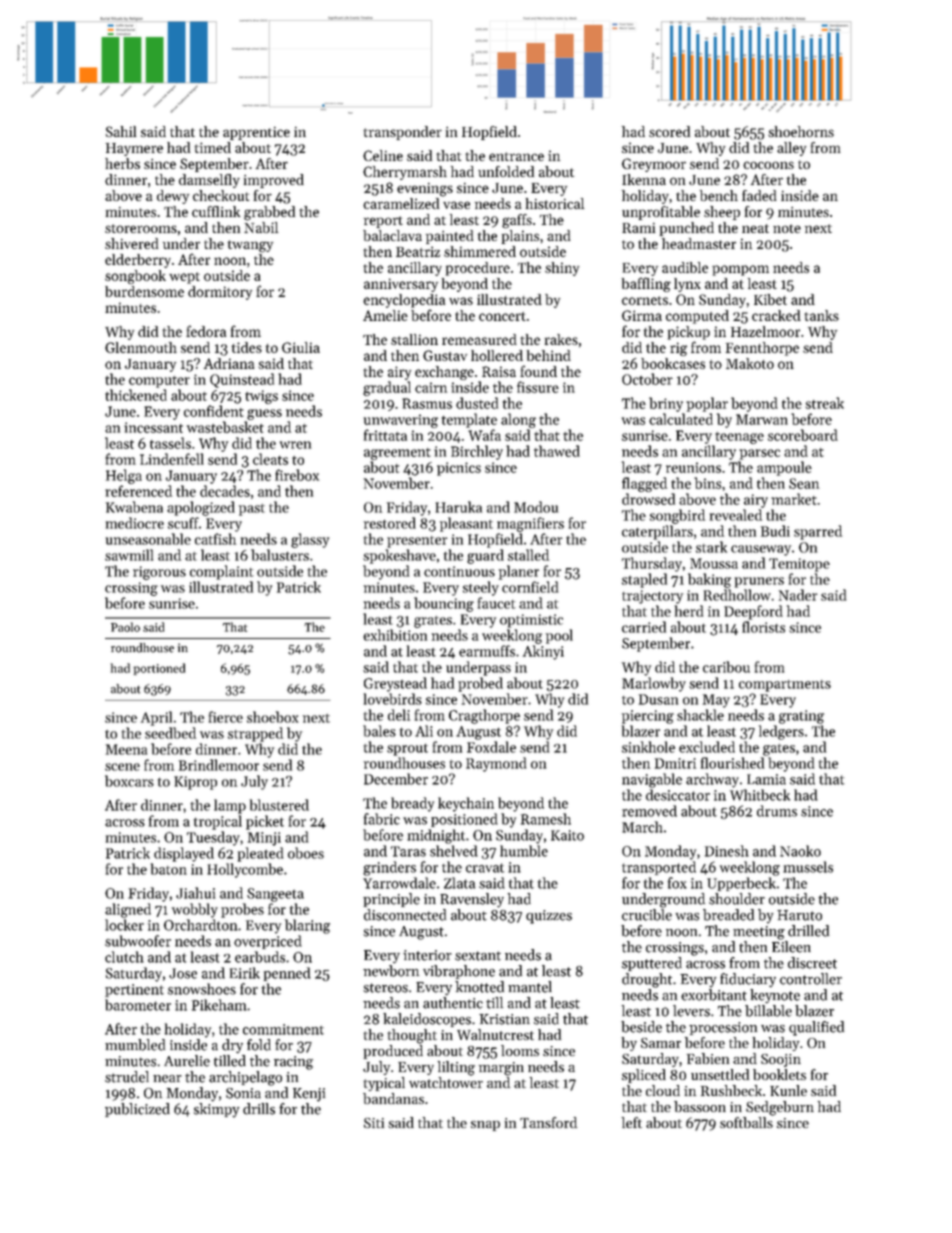 The image size is (952, 1233). I want to click on songbook, so click(135, 277).
